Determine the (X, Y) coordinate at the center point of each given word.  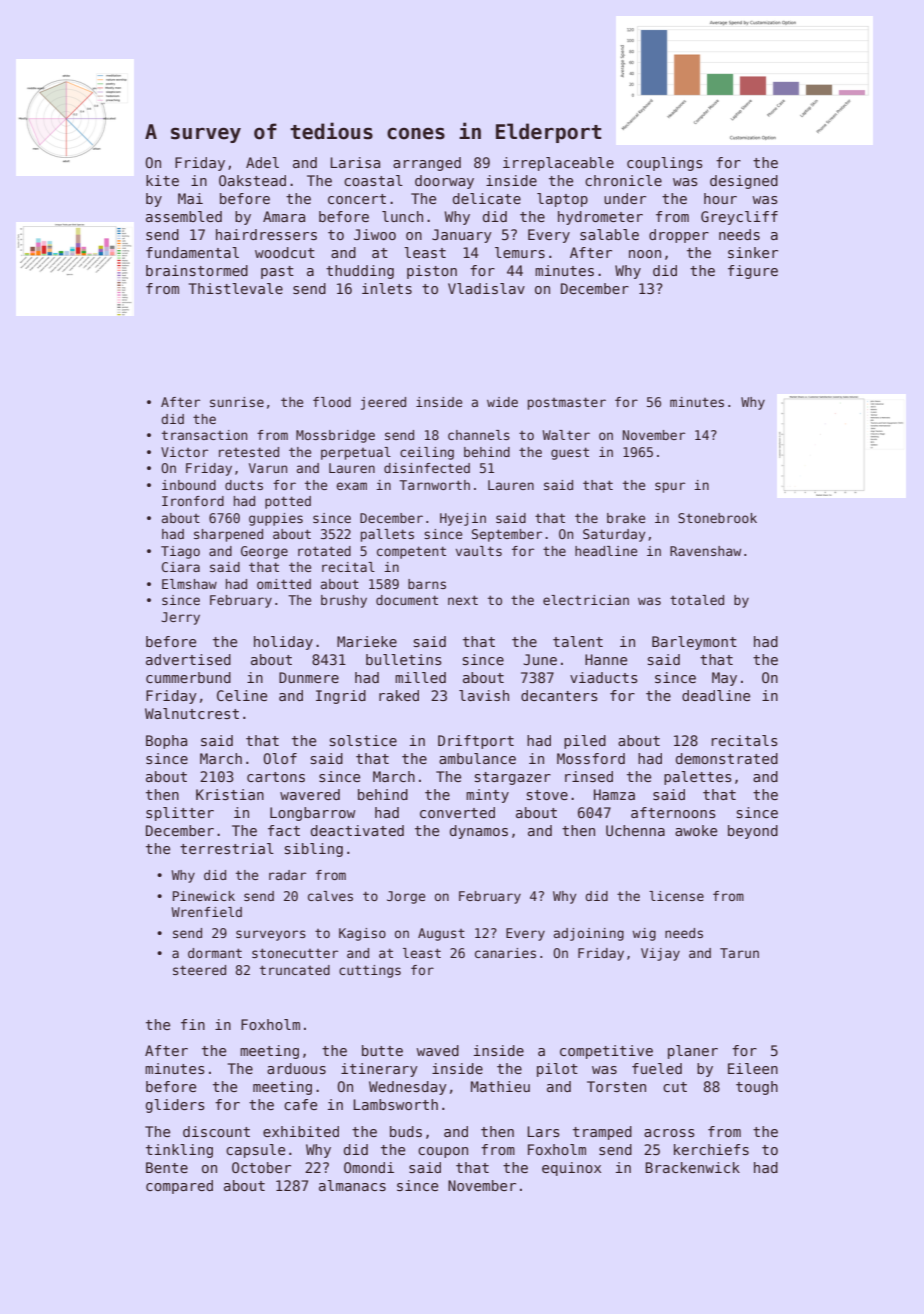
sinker (753, 252)
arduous (296, 1068)
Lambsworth (395, 1104)
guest (570, 453)
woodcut (285, 252)
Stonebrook (717, 518)
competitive (606, 1052)
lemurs (520, 252)
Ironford (193, 501)
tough (757, 1088)
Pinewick (204, 896)
